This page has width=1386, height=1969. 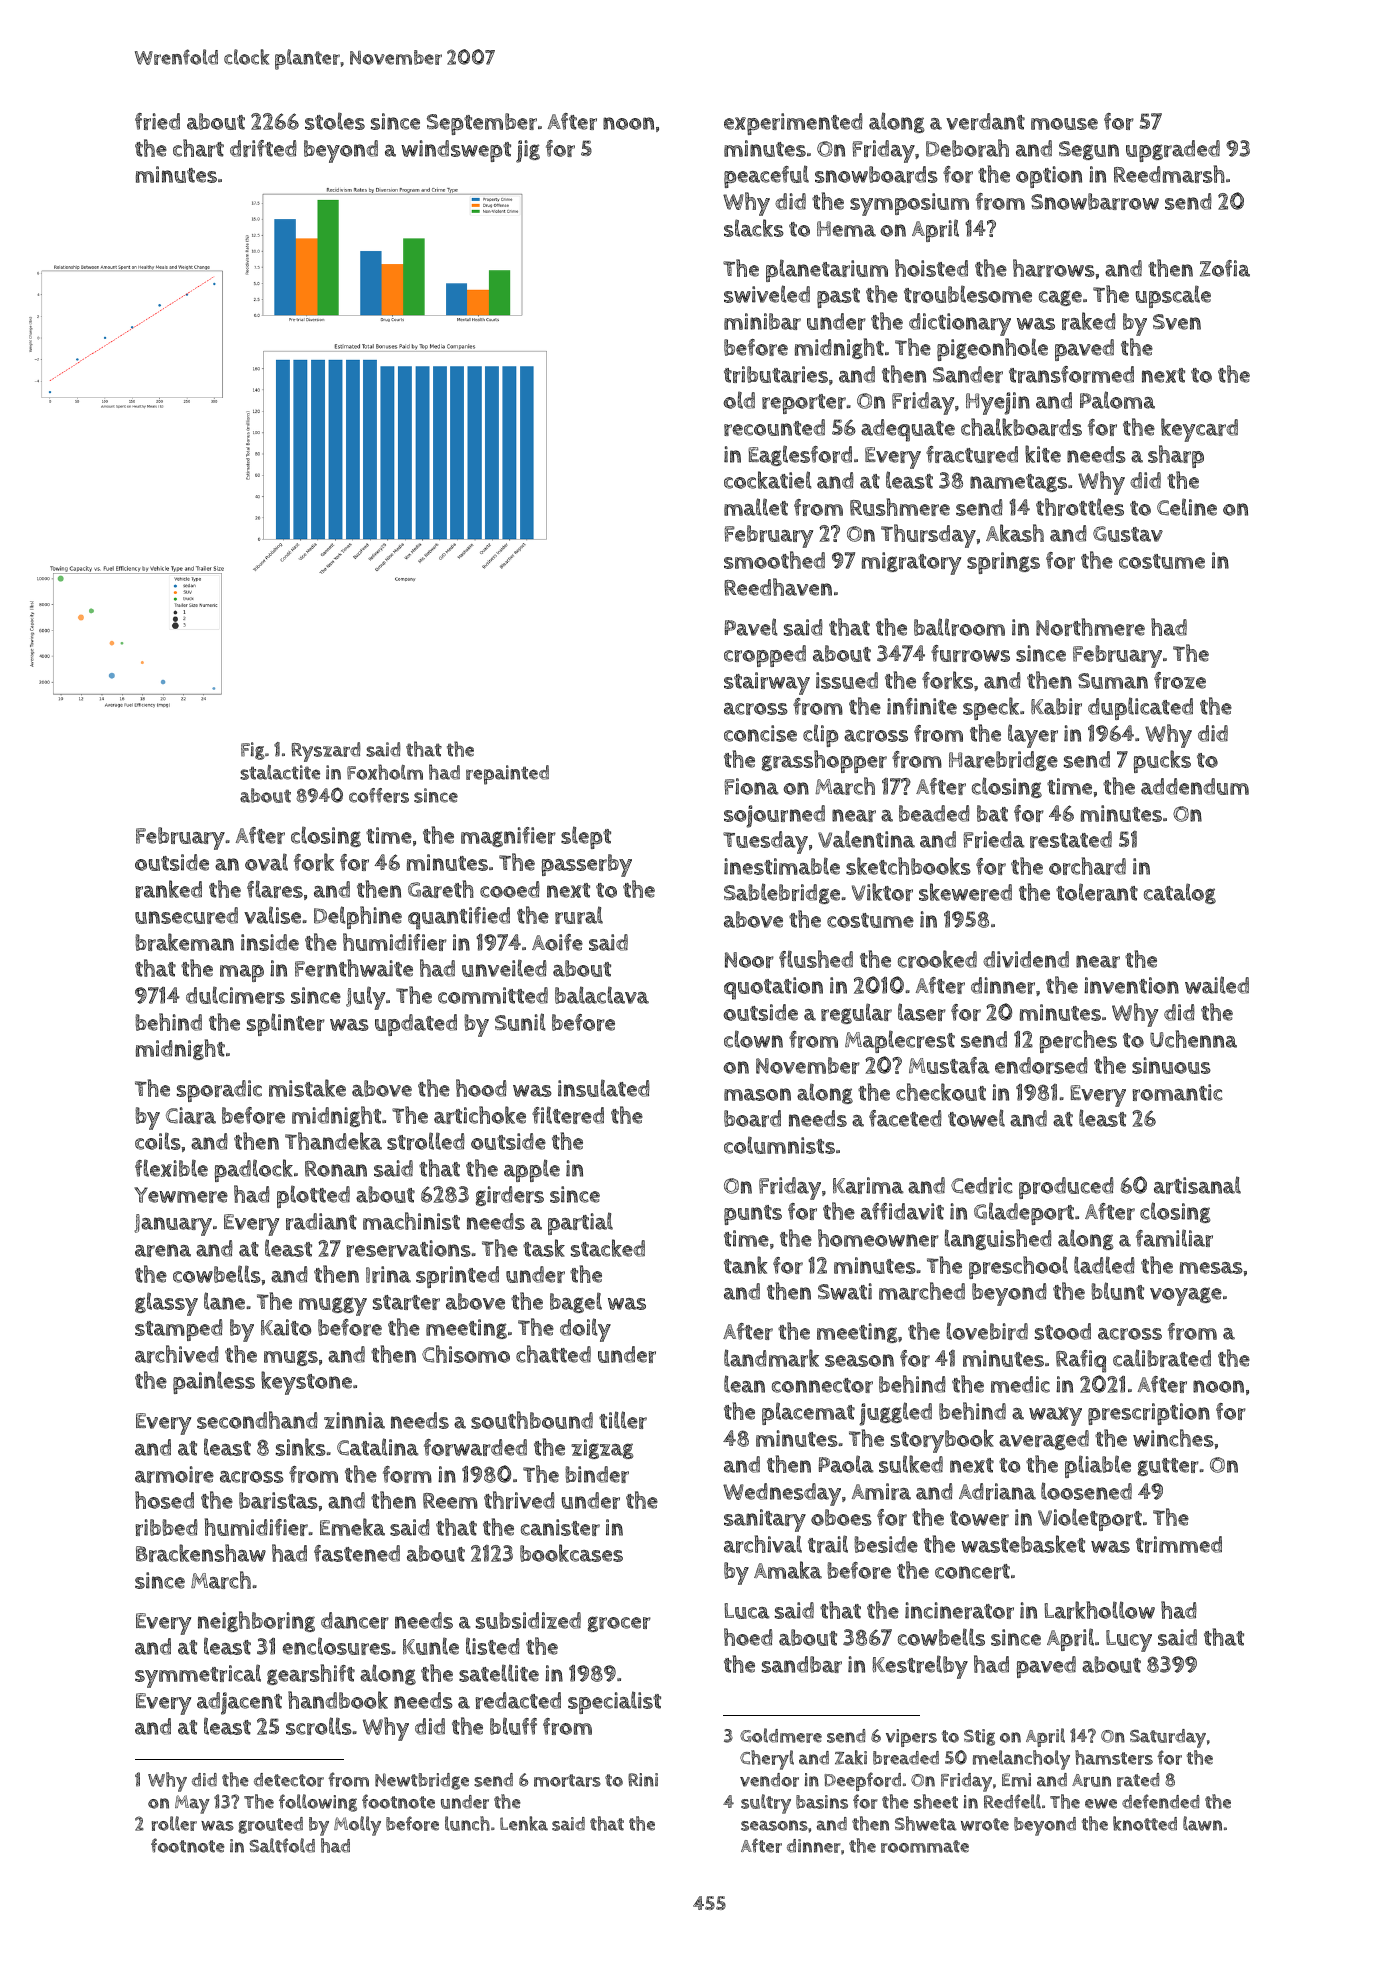 I want to click on verdant, so click(x=985, y=121).
